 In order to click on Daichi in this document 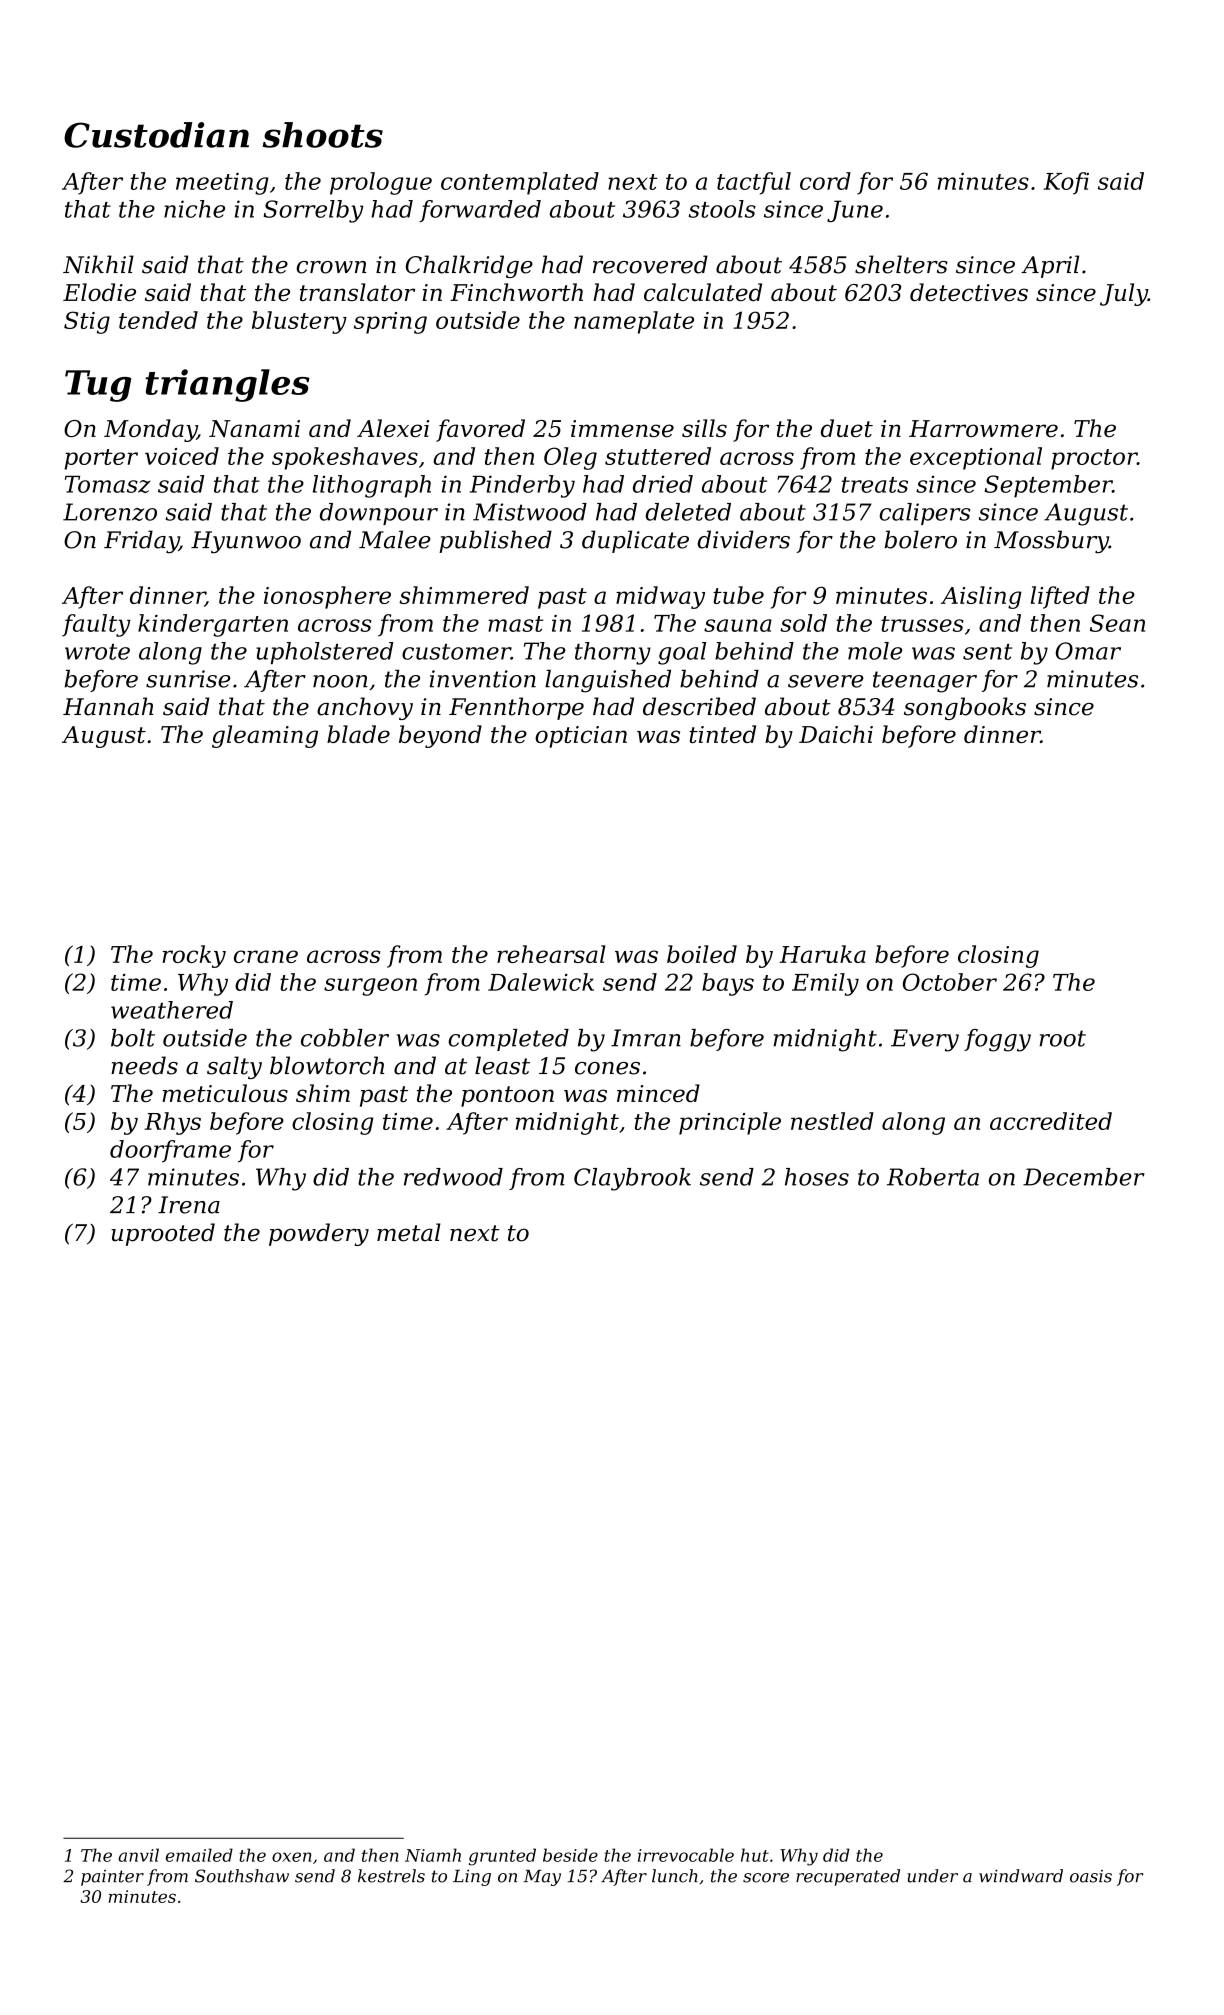, I will do `click(836, 734)`.
